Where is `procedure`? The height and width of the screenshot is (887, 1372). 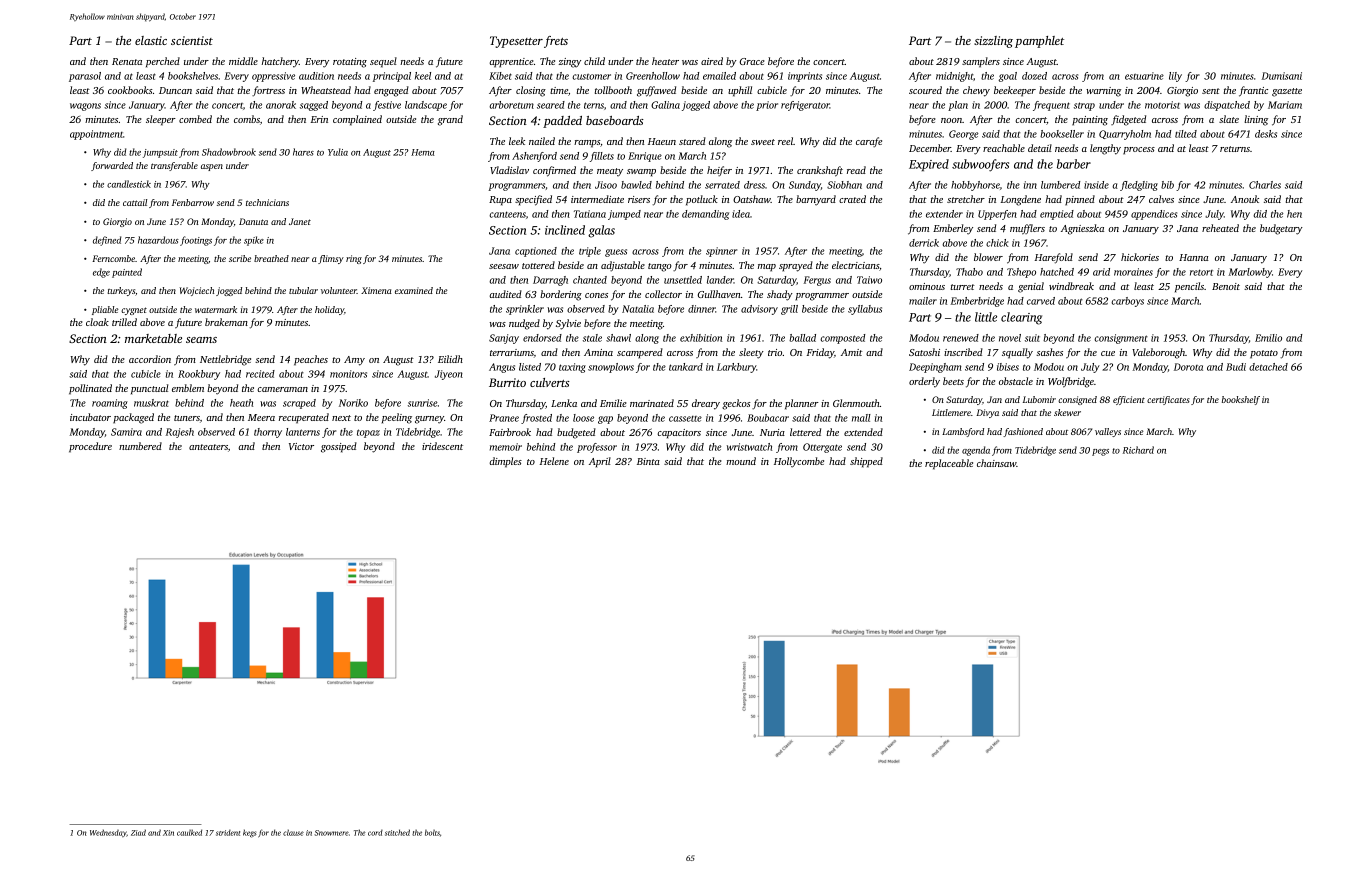 procedure is located at coordinates (90, 447).
